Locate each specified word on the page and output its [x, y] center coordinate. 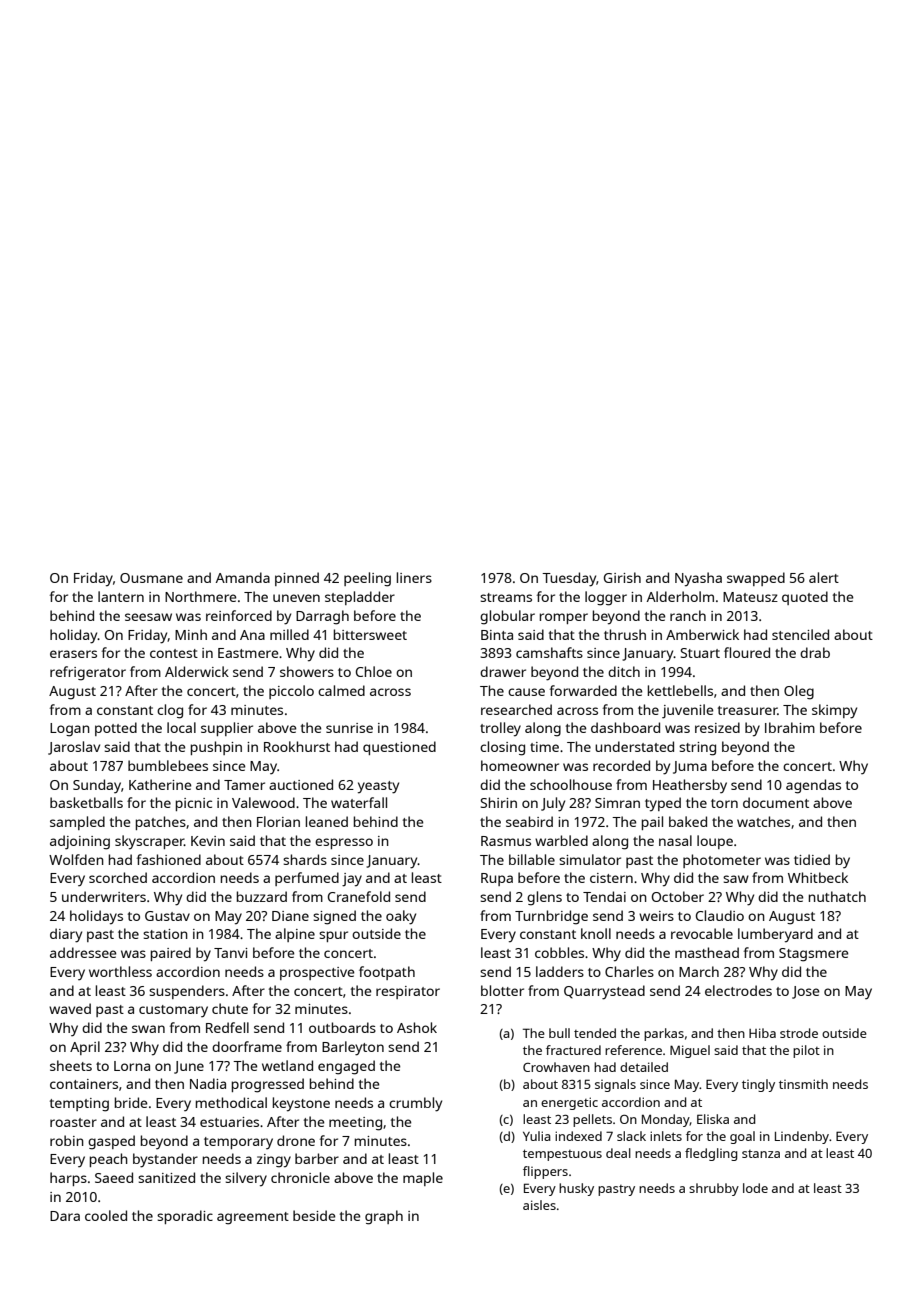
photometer [722, 861]
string [697, 749]
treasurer [748, 710]
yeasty [378, 787]
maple [423, 1179]
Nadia [208, 1083]
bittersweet [370, 634]
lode [755, 1188]
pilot [806, 1051]
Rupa [497, 879]
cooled [106, 1215]
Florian [278, 821]
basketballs [86, 802]
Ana [252, 635]
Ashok [417, 1027]
